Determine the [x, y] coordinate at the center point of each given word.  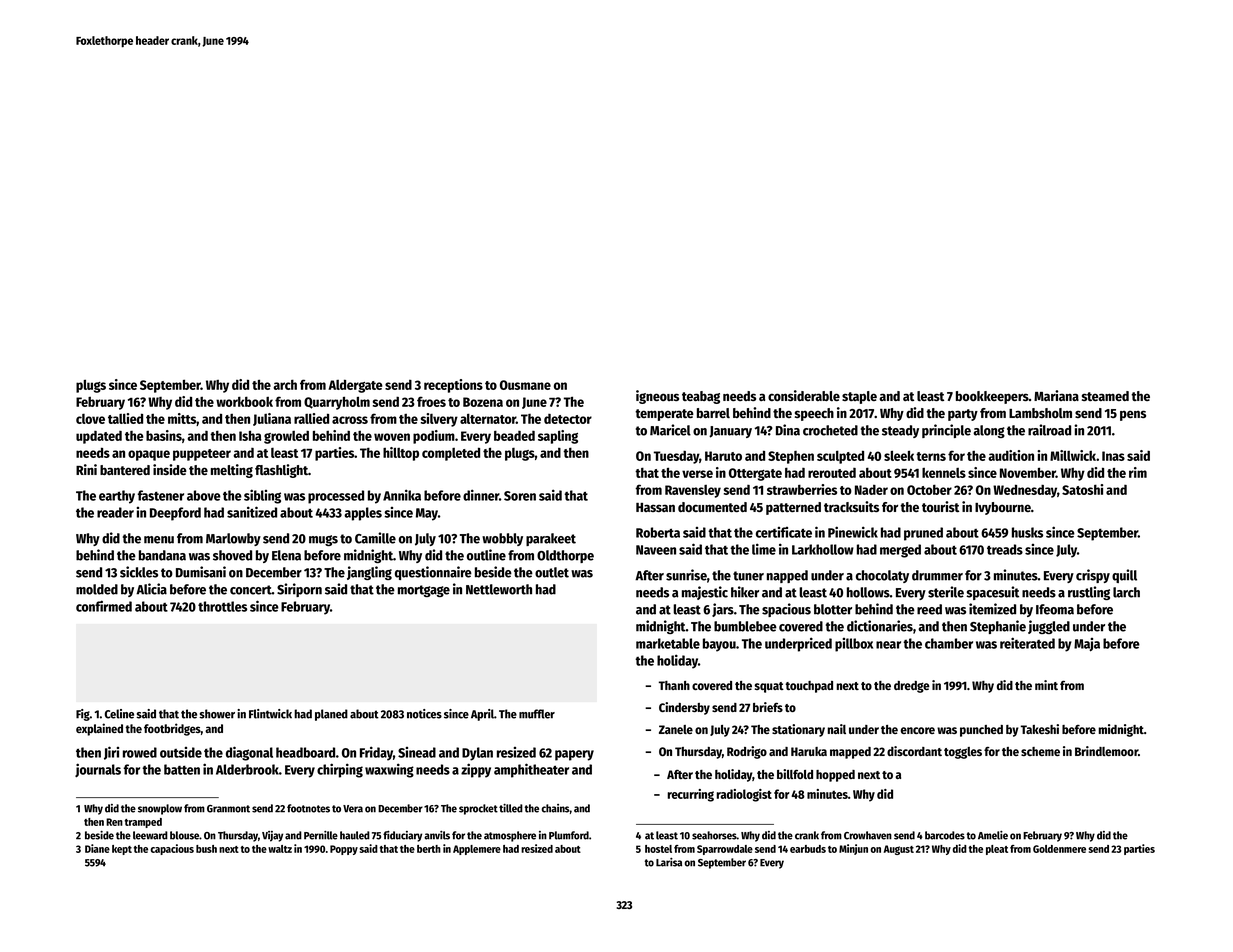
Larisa [669, 862]
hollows [868, 592]
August [899, 850]
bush [206, 849]
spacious [786, 610]
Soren [520, 496]
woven [392, 437]
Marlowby [233, 539]
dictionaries [880, 626]
